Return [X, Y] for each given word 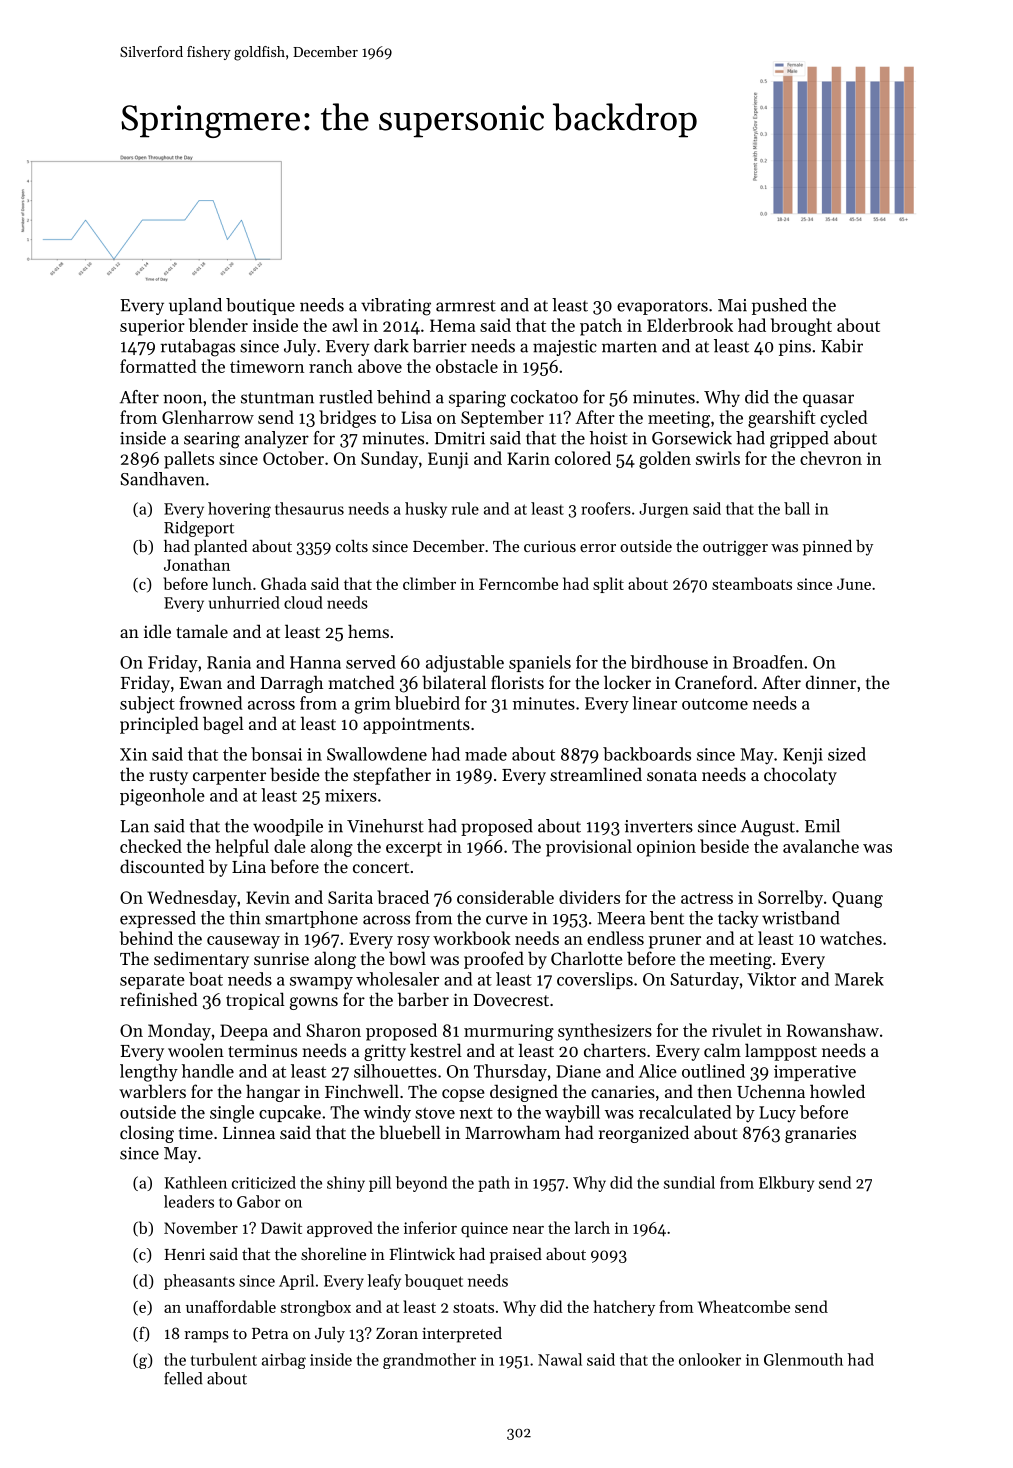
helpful [242, 848]
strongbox [316, 1308]
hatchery [624, 1308]
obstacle [467, 366]
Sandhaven [162, 479]
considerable [505, 897]
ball [797, 508]
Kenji [803, 756]
